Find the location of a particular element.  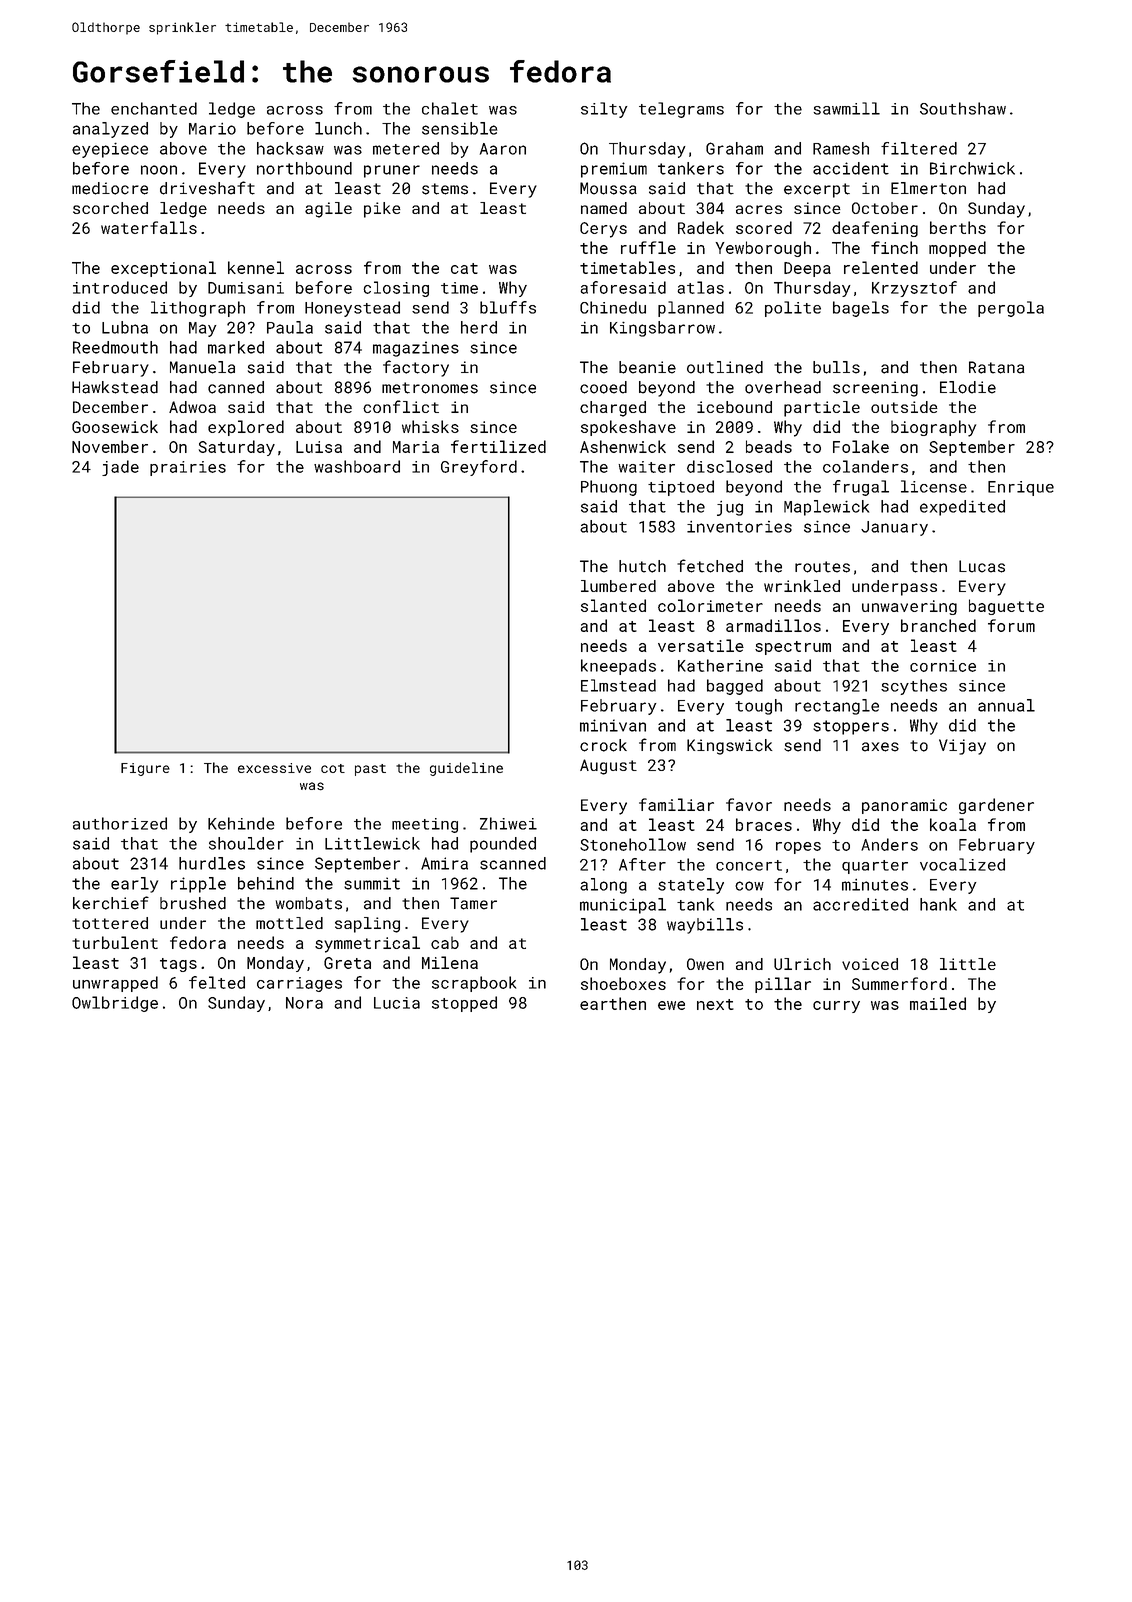

silty is located at coordinates (604, 110).
